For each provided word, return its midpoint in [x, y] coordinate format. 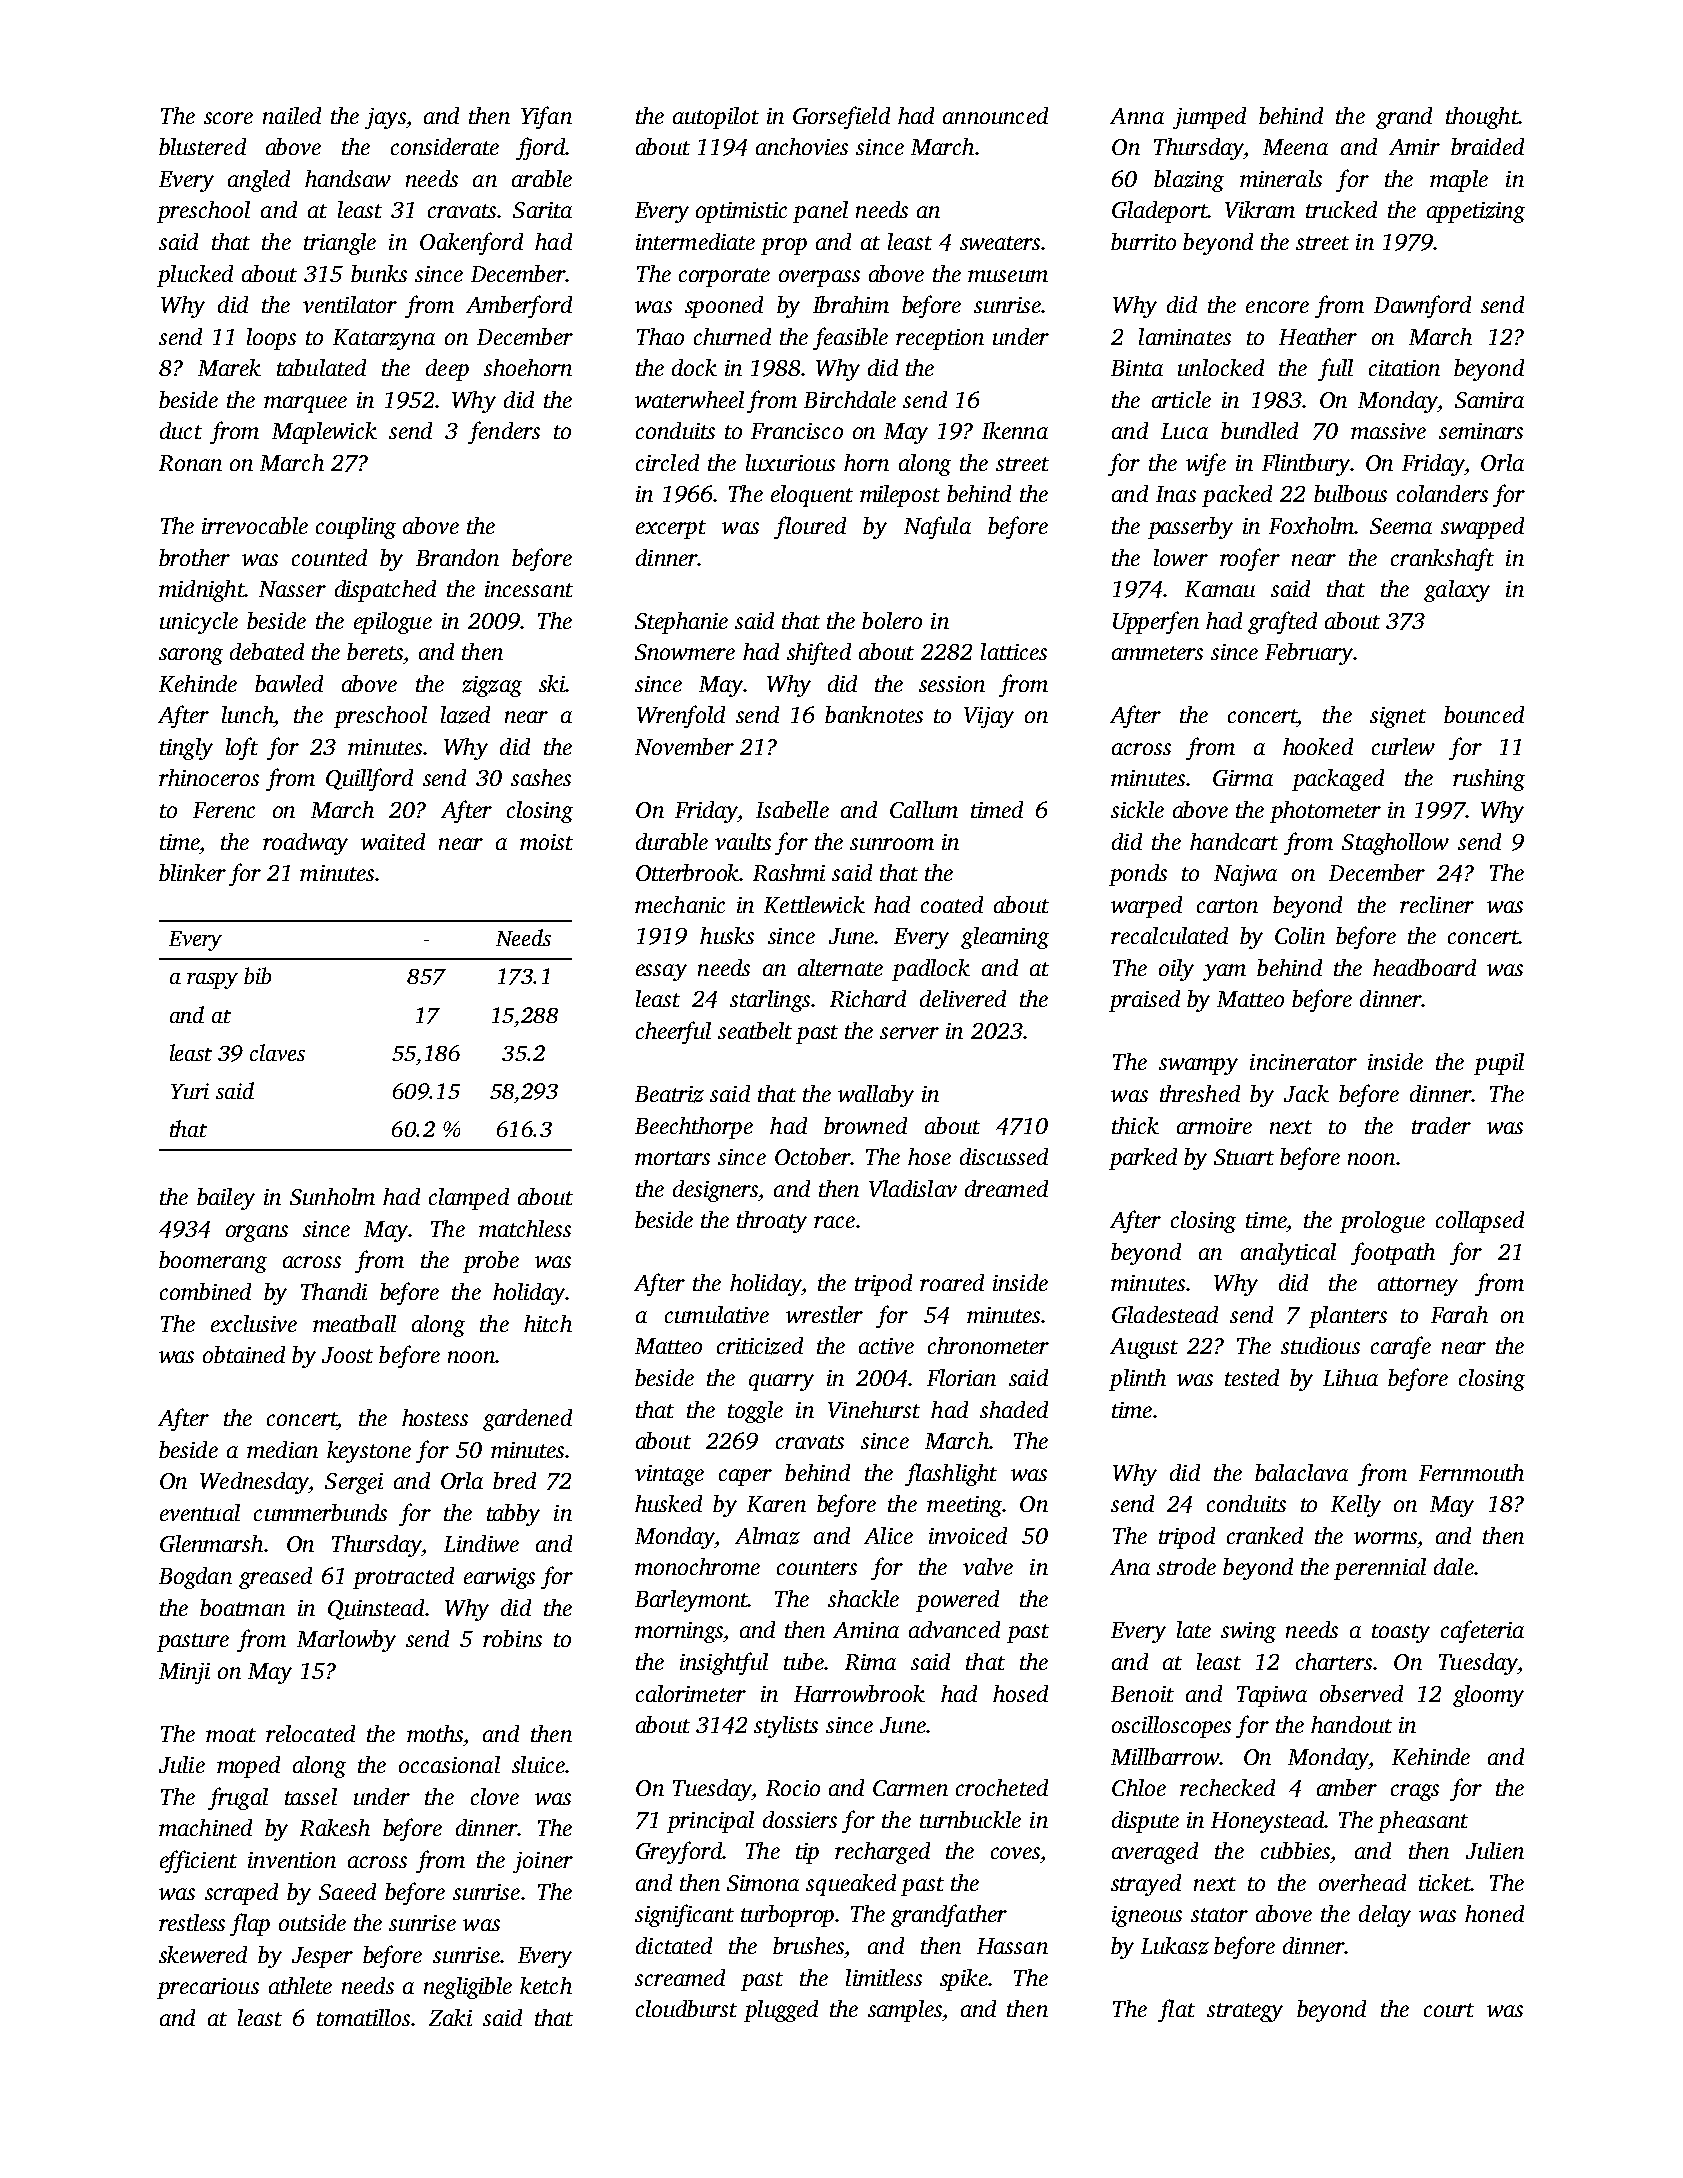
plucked [195, 276]
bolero [892, 620]
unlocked [1221, 367]
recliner [1437, 904]
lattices [1014, 651]
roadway [305, 844]
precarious [208, 1988]
